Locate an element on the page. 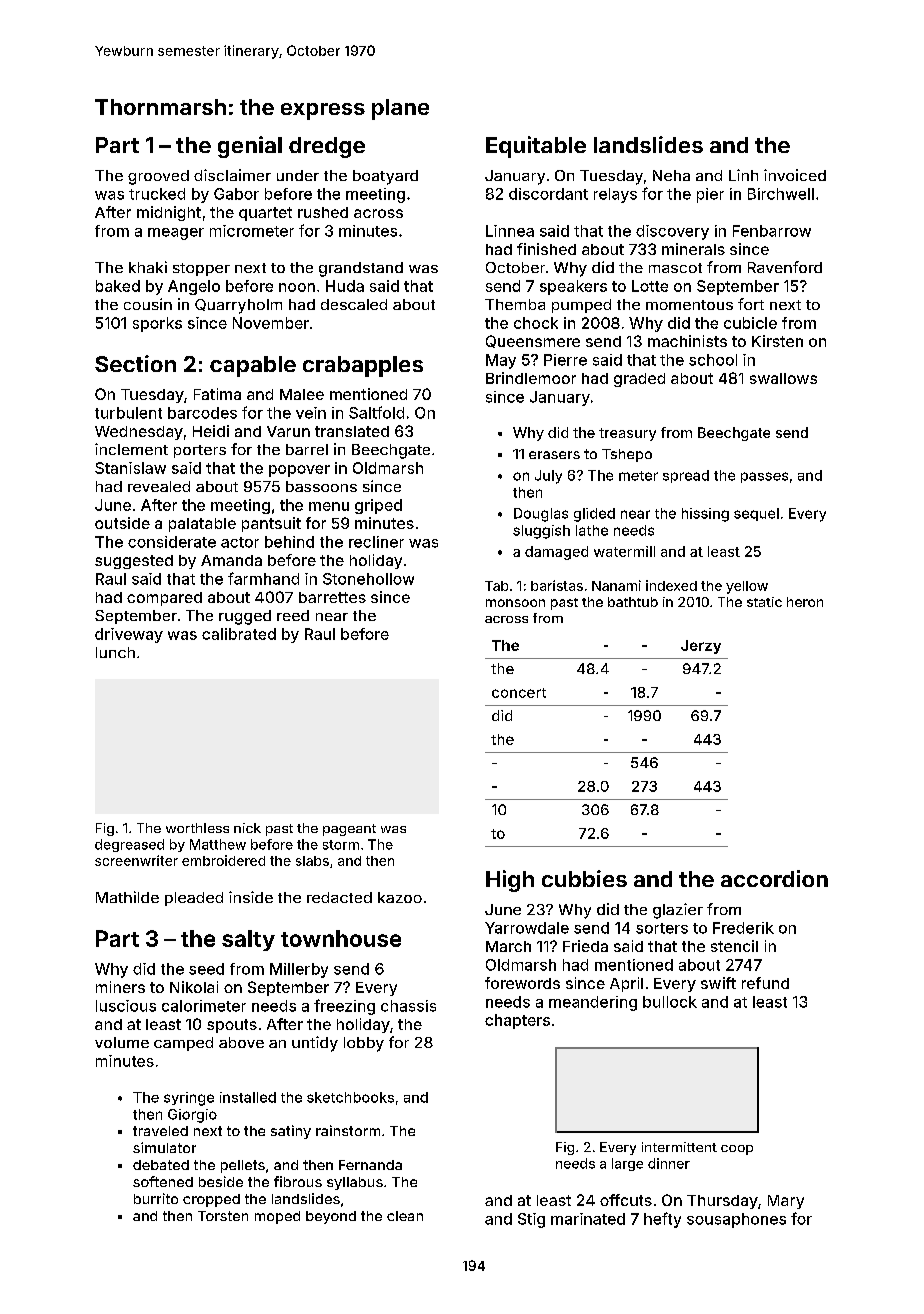  barrettes is located at coordinates (332, 597).
